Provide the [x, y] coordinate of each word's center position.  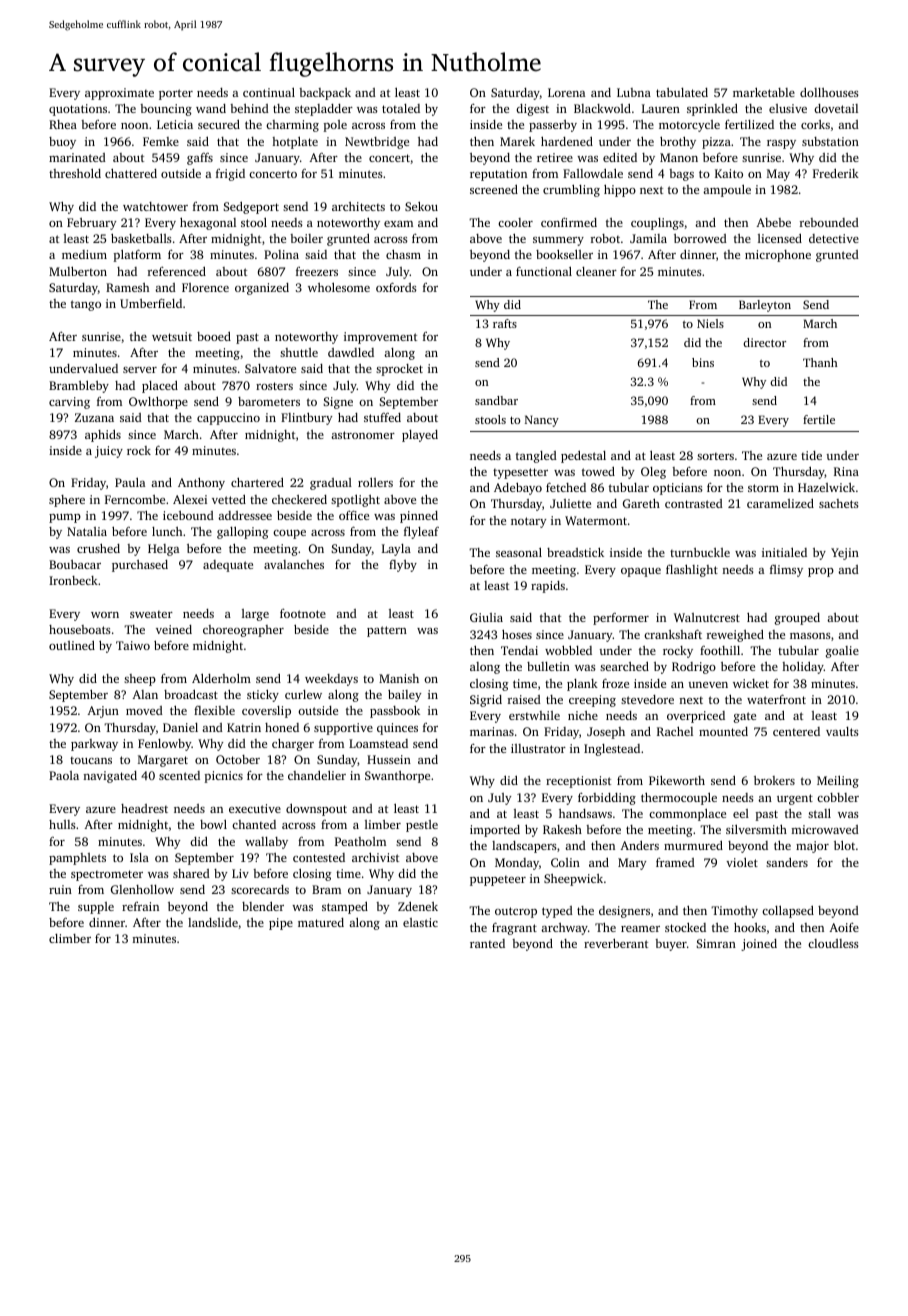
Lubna [634, 92]
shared [191, 873]
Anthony [201, 483]
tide [811, 455]
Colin [565, 862]
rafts [505, 323]
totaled [401, 108]
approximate [119, 94]
